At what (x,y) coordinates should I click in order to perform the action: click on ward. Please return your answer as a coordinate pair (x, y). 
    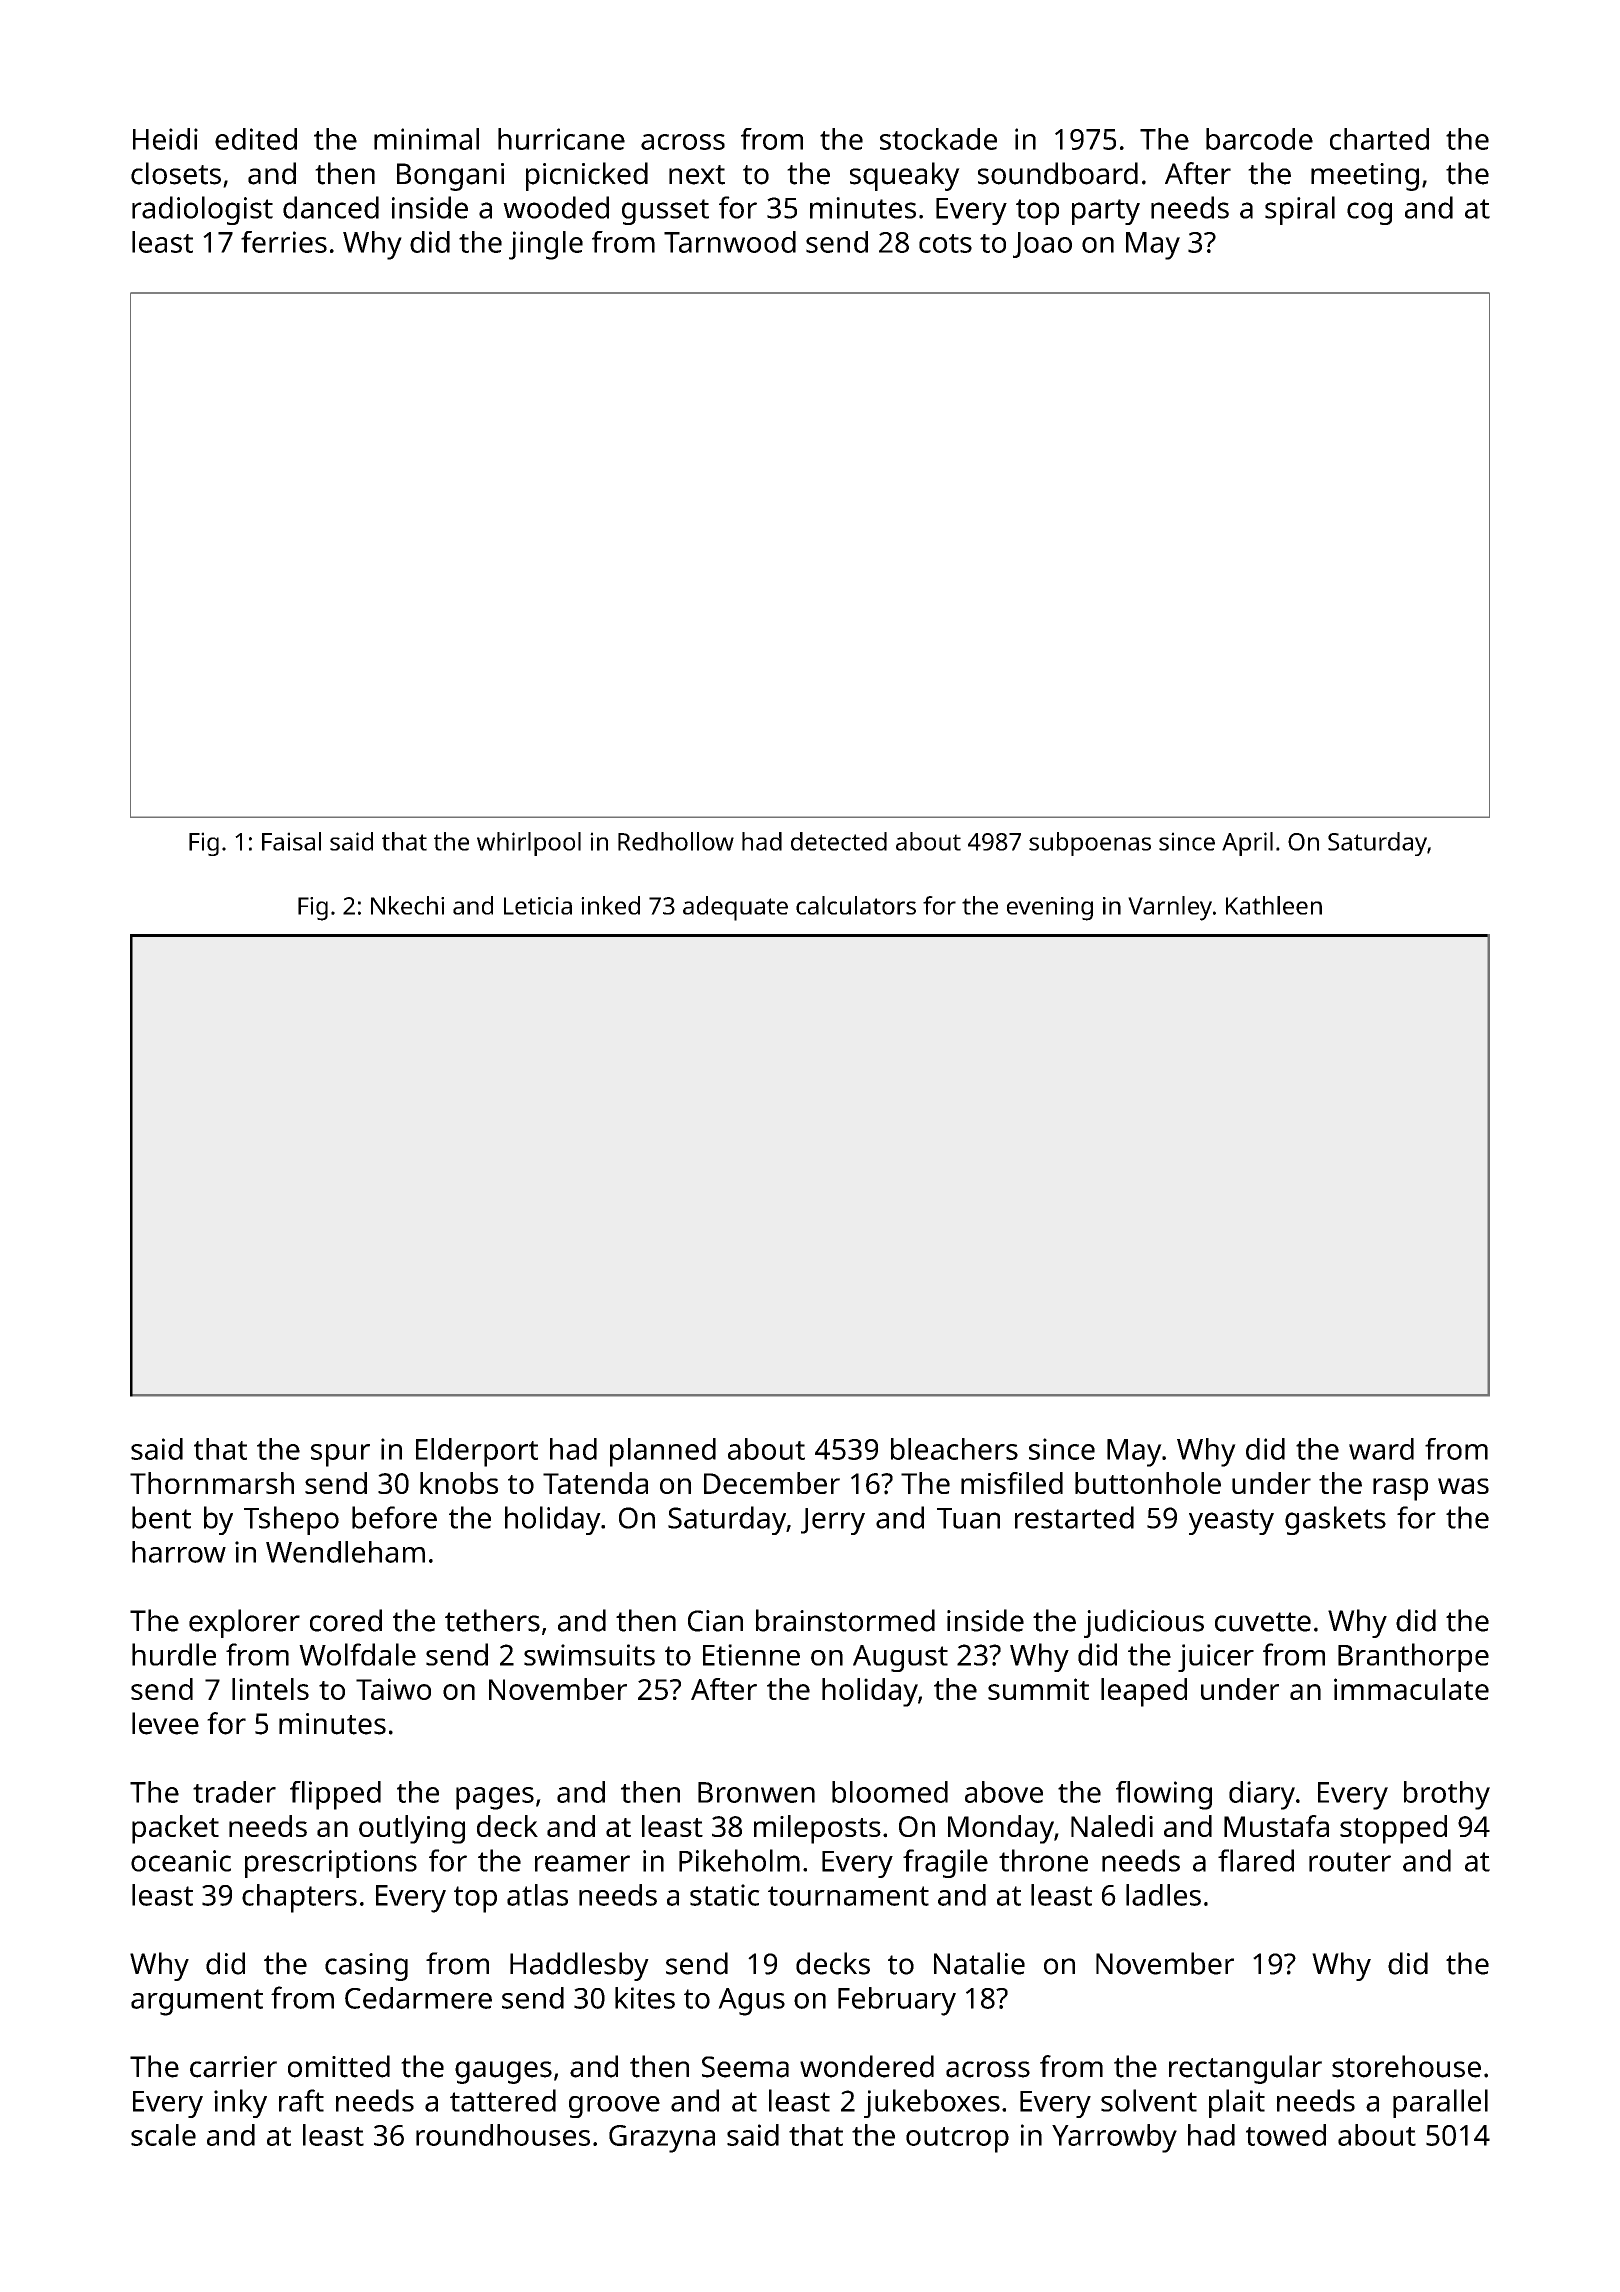
    Looking at the image, I should click on (1381, 1449).
